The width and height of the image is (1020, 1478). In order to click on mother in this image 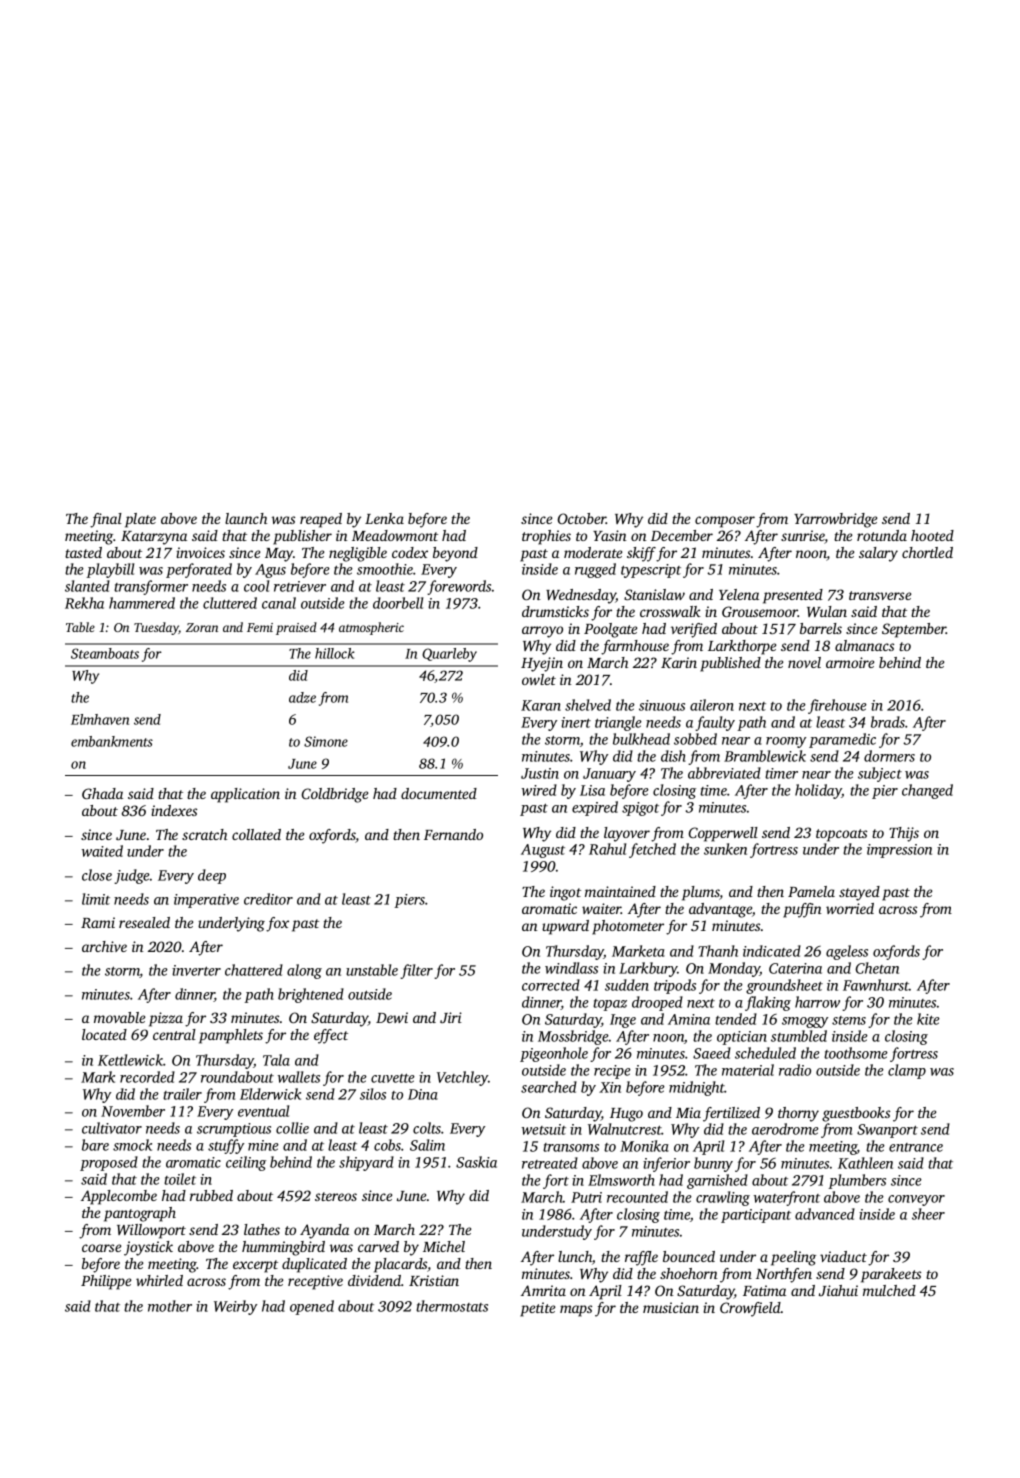, I will do `click(170, 1306)`.
